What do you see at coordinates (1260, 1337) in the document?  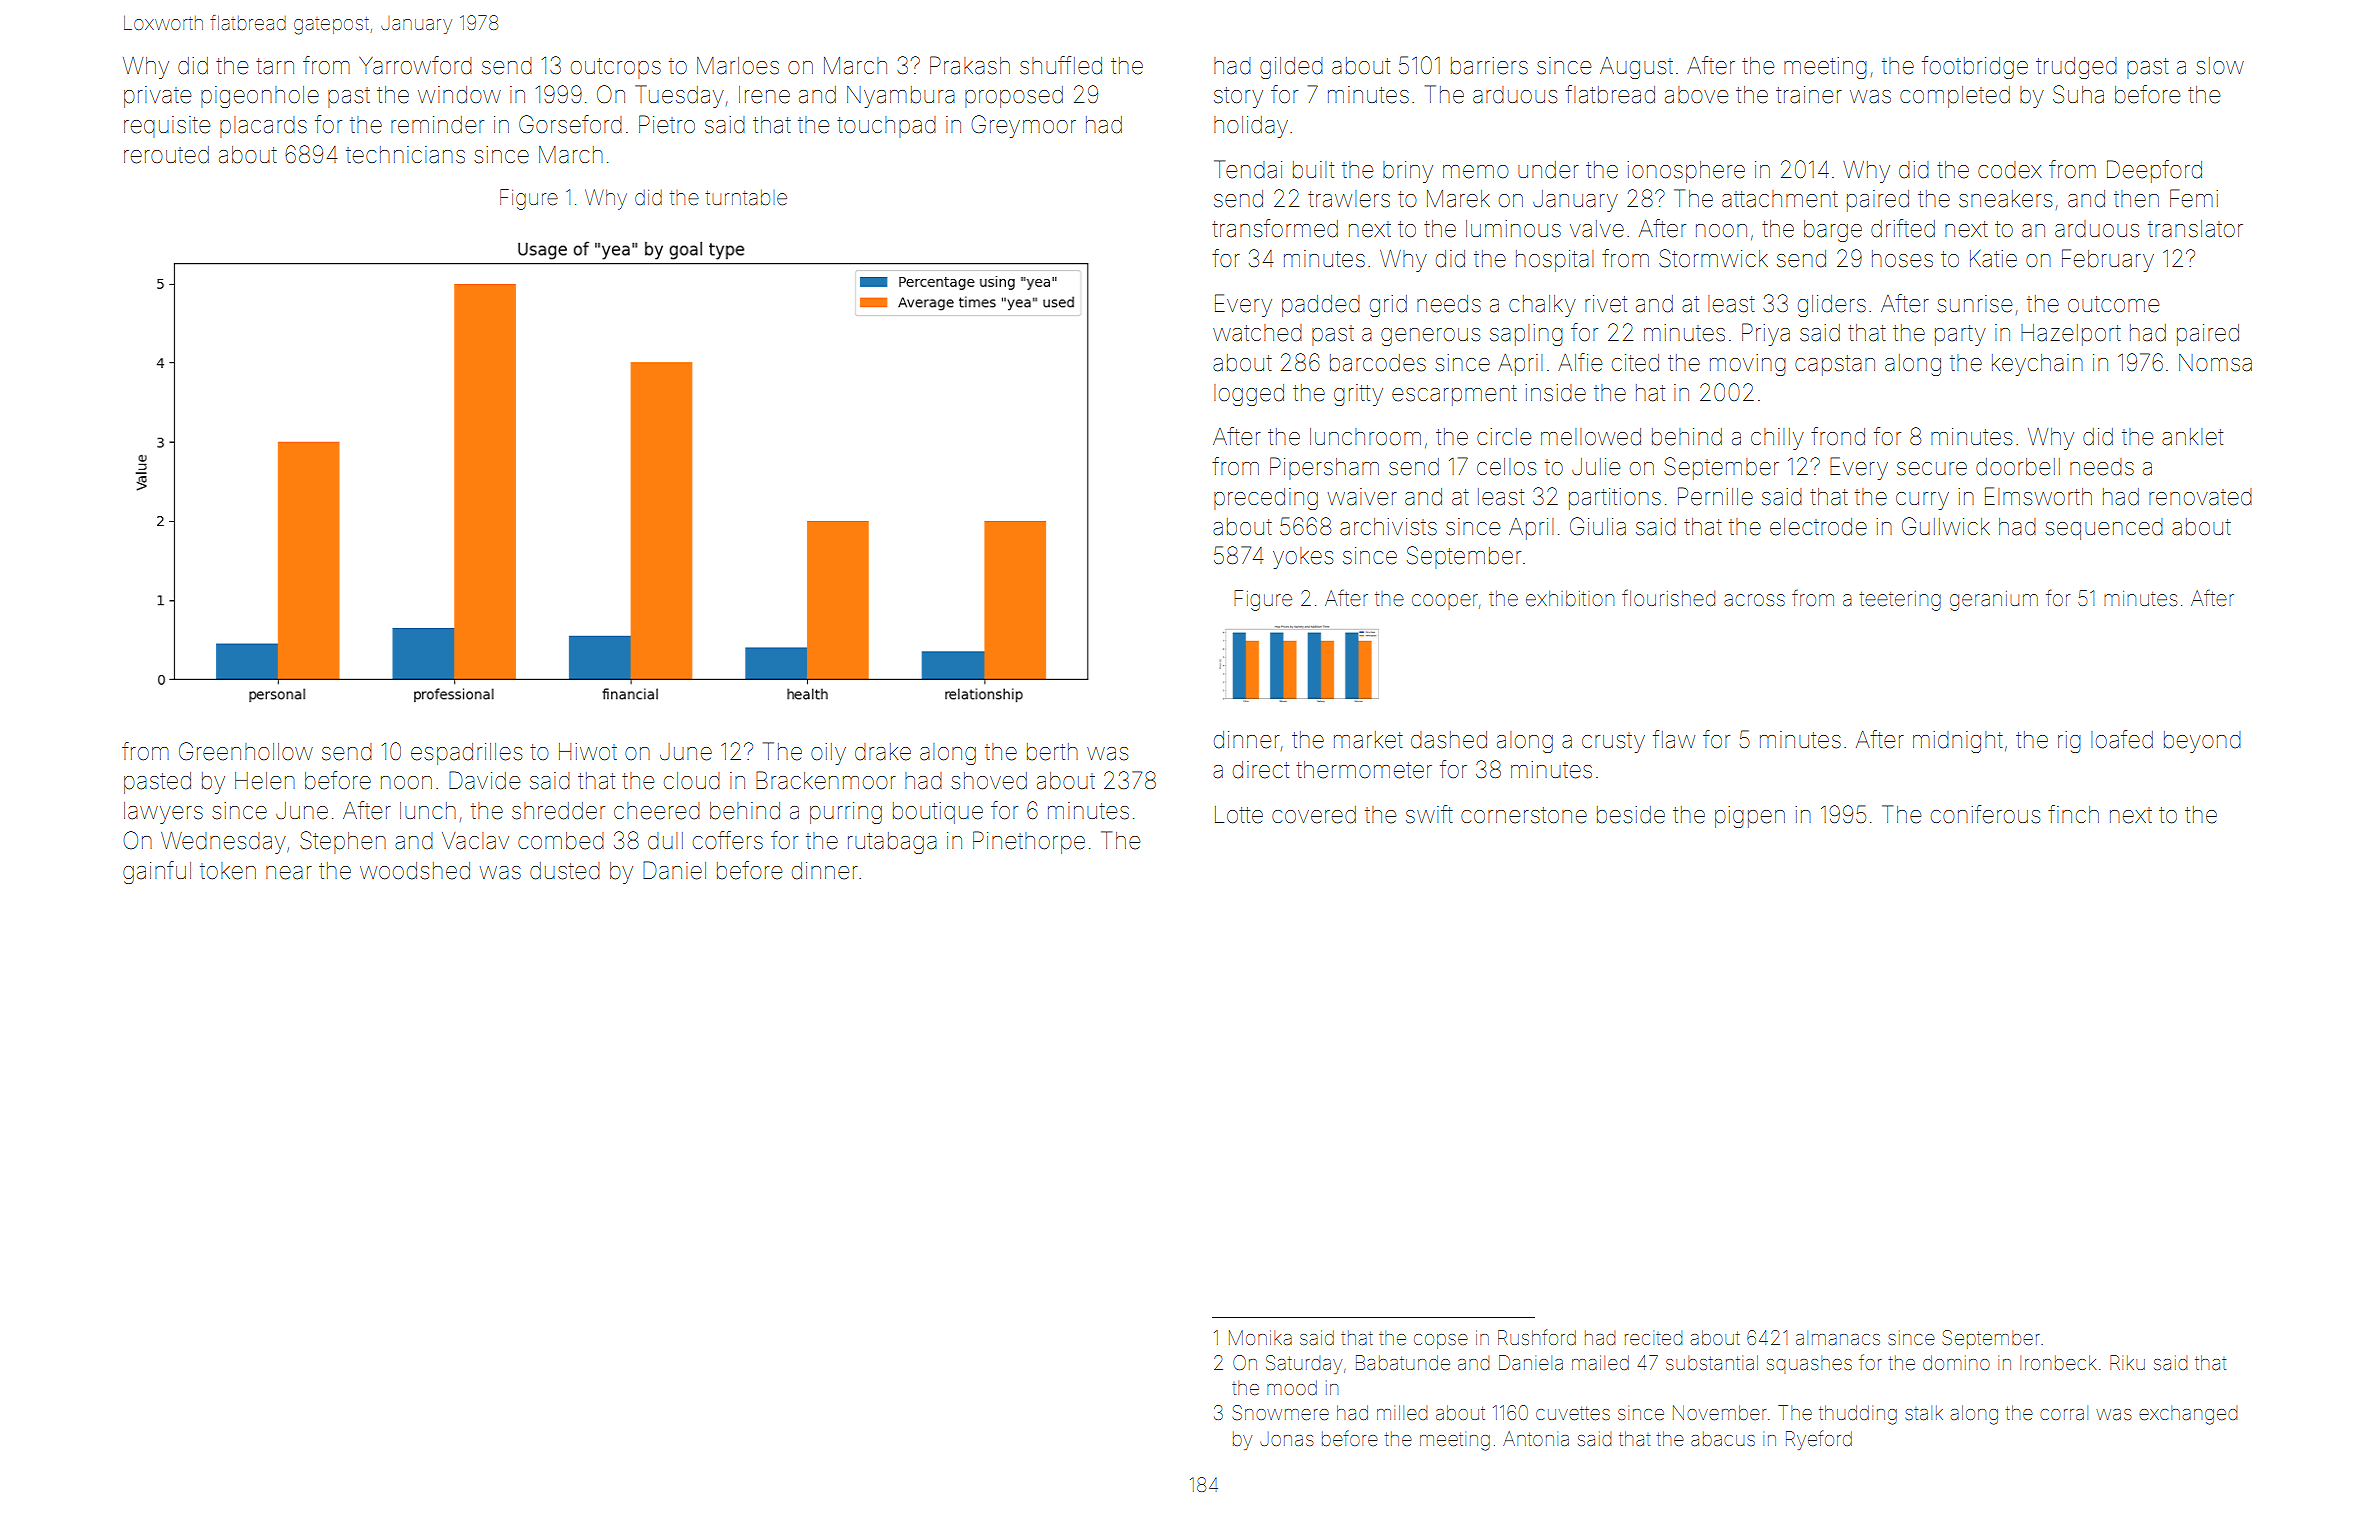 I see `Monika` at bounding box center [1260, 1337].
